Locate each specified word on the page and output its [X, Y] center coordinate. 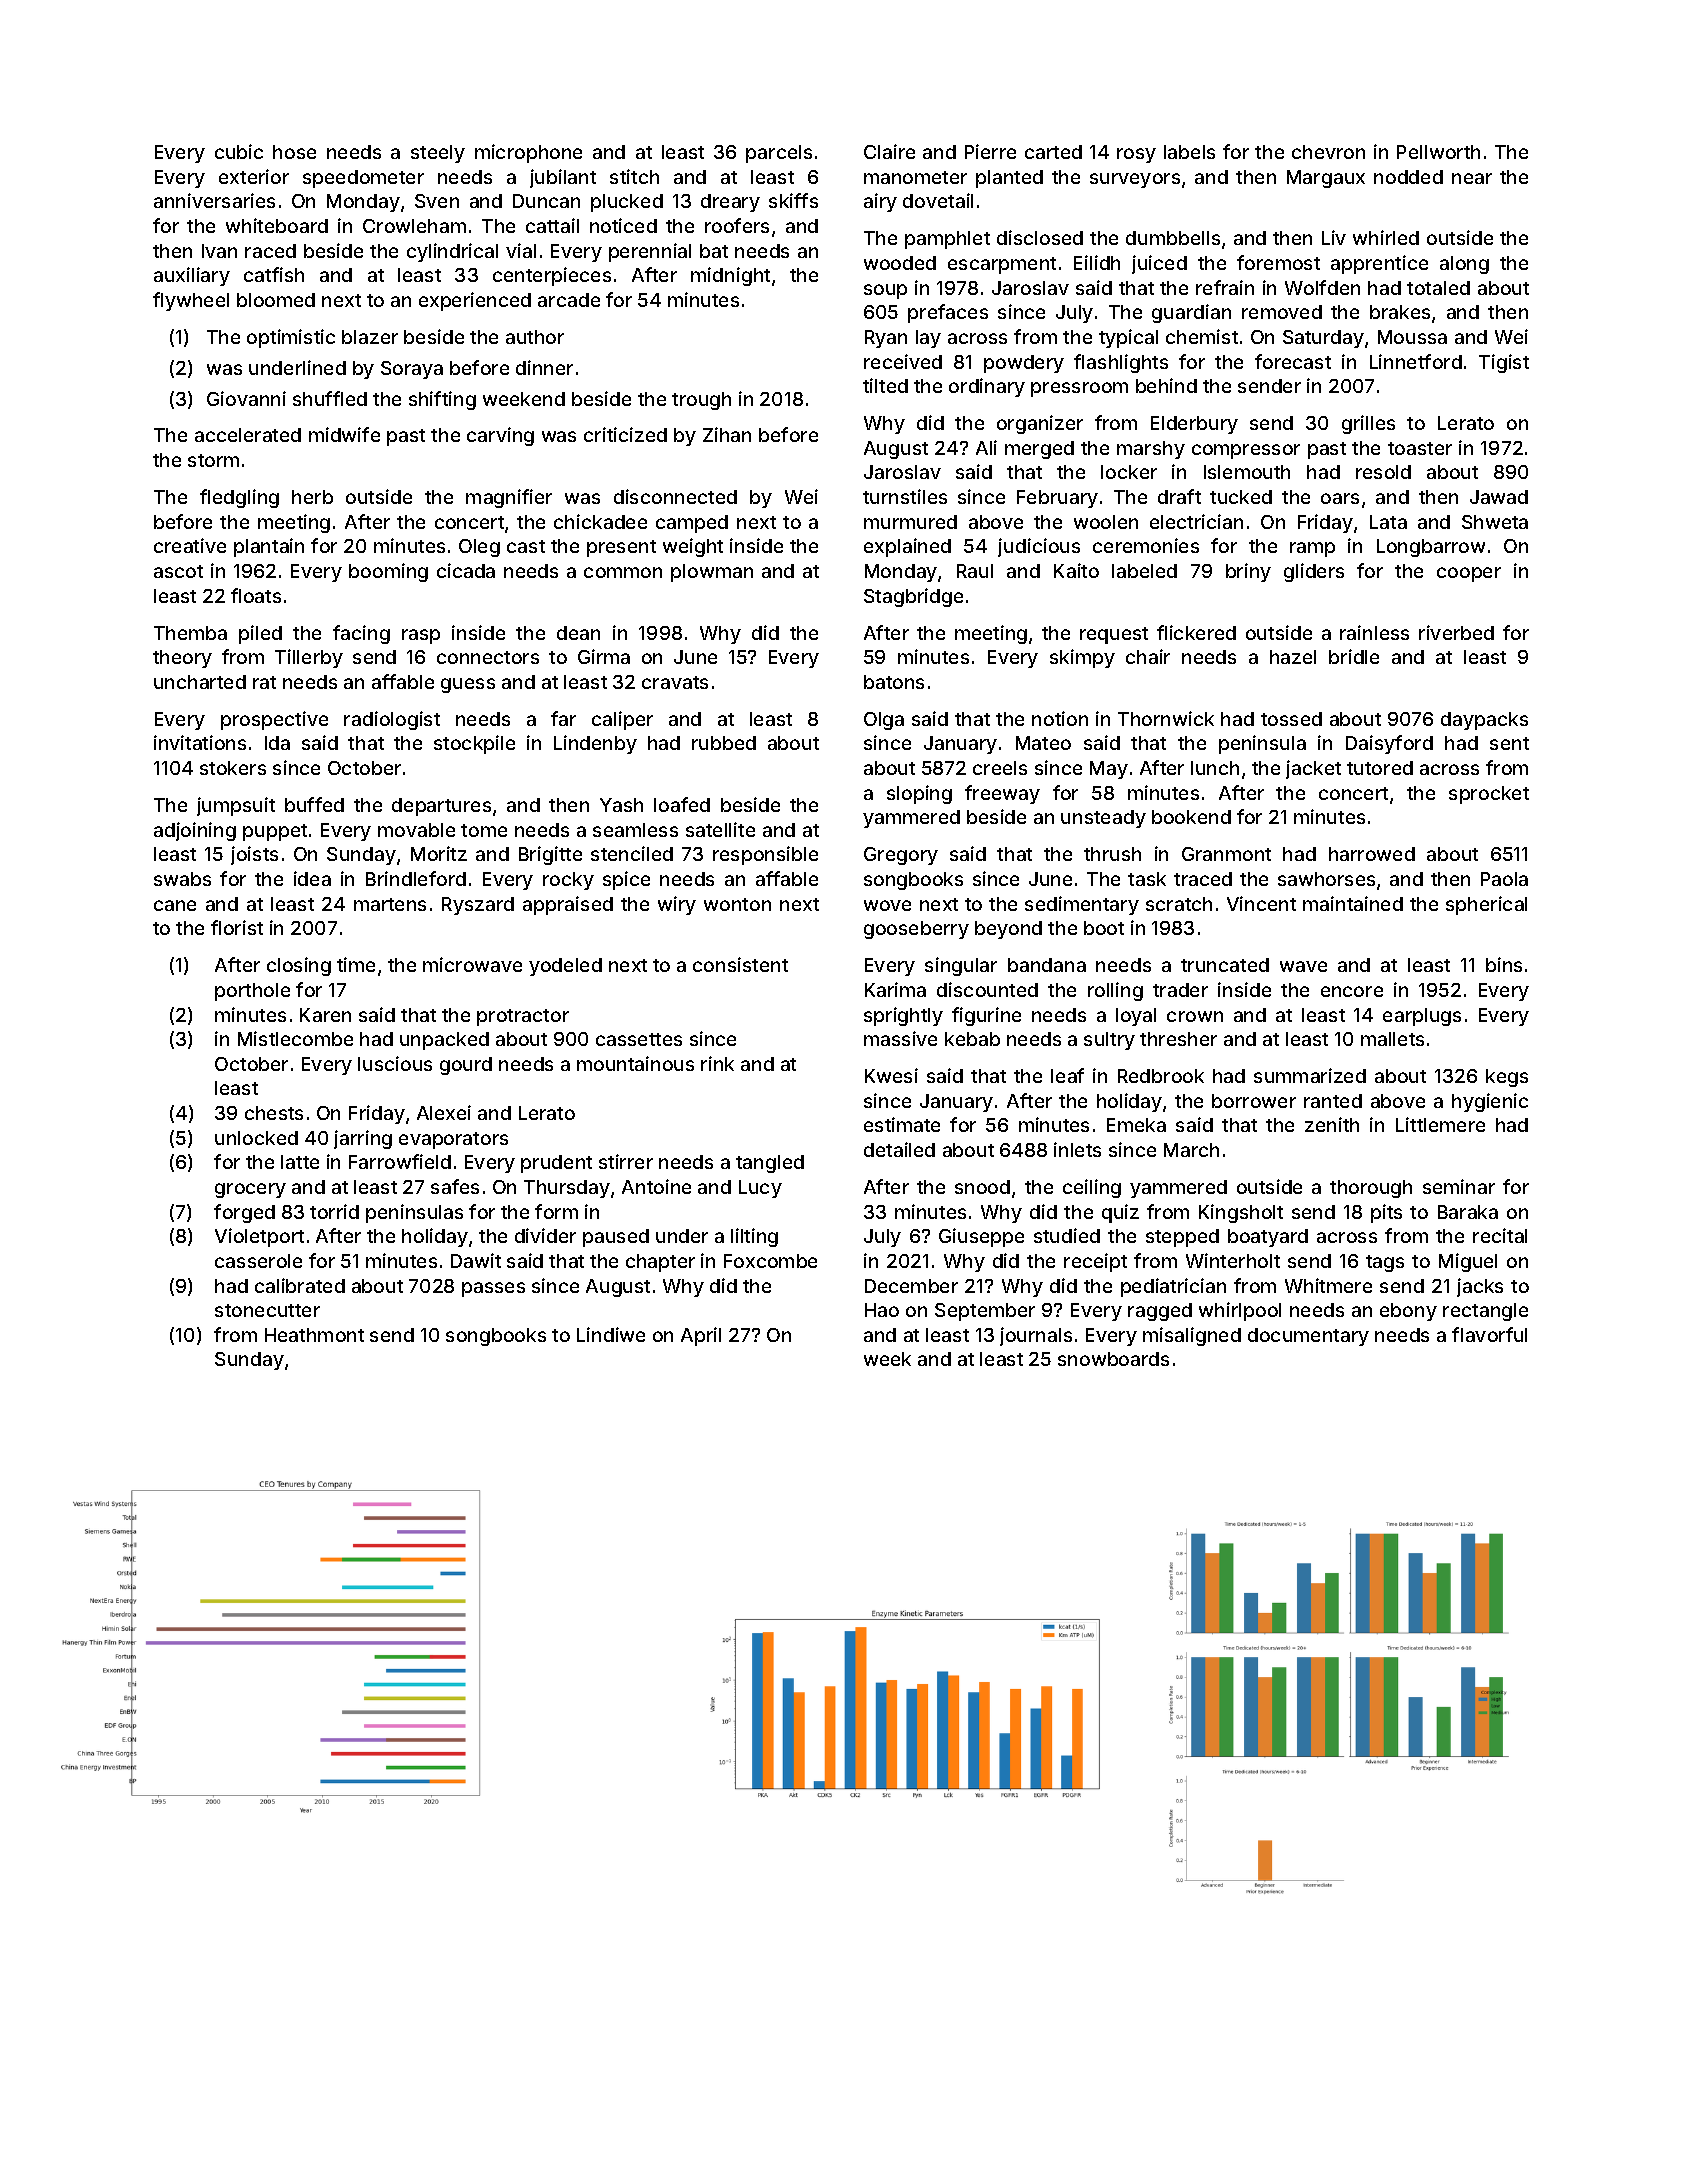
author [535, 337]
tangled [770, 1164]
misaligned [1192, 1336]
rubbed [724, 743]
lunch [1215, 768]
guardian [1191, 313]
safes [455, 1186]
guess [468, 685]
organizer [1040, 424]
